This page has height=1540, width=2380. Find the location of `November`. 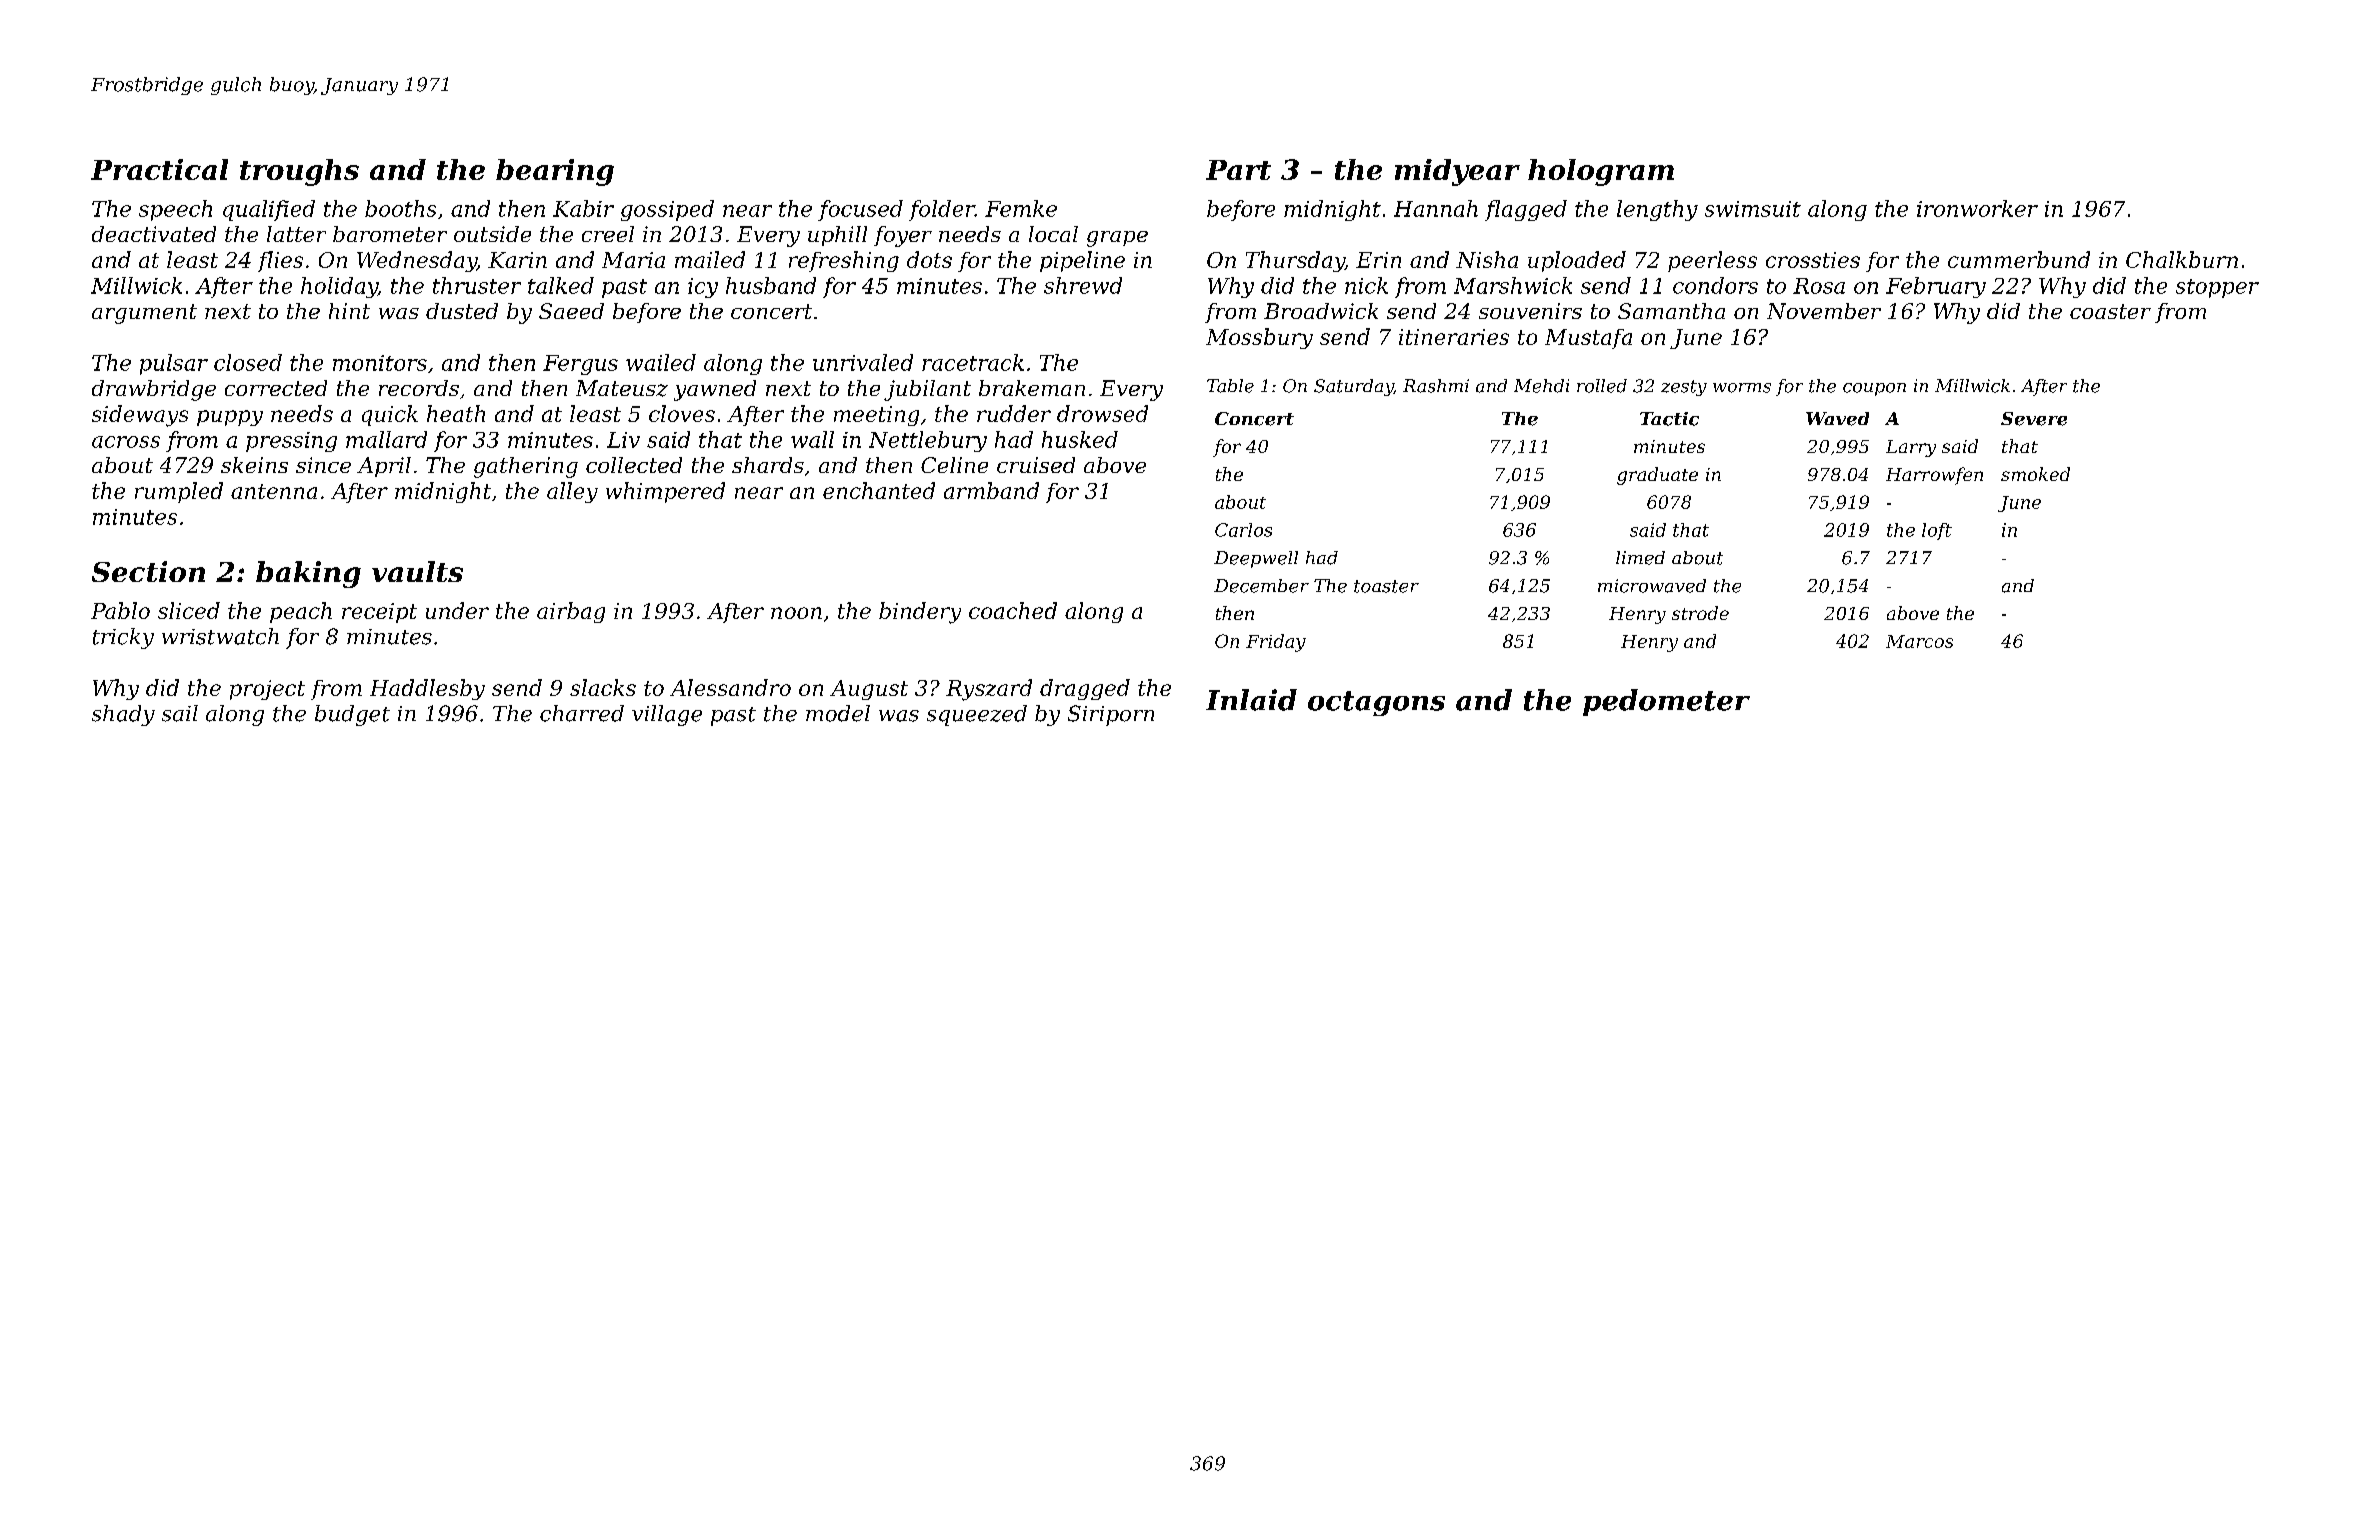

November is located at coordinates (1824, 311).
